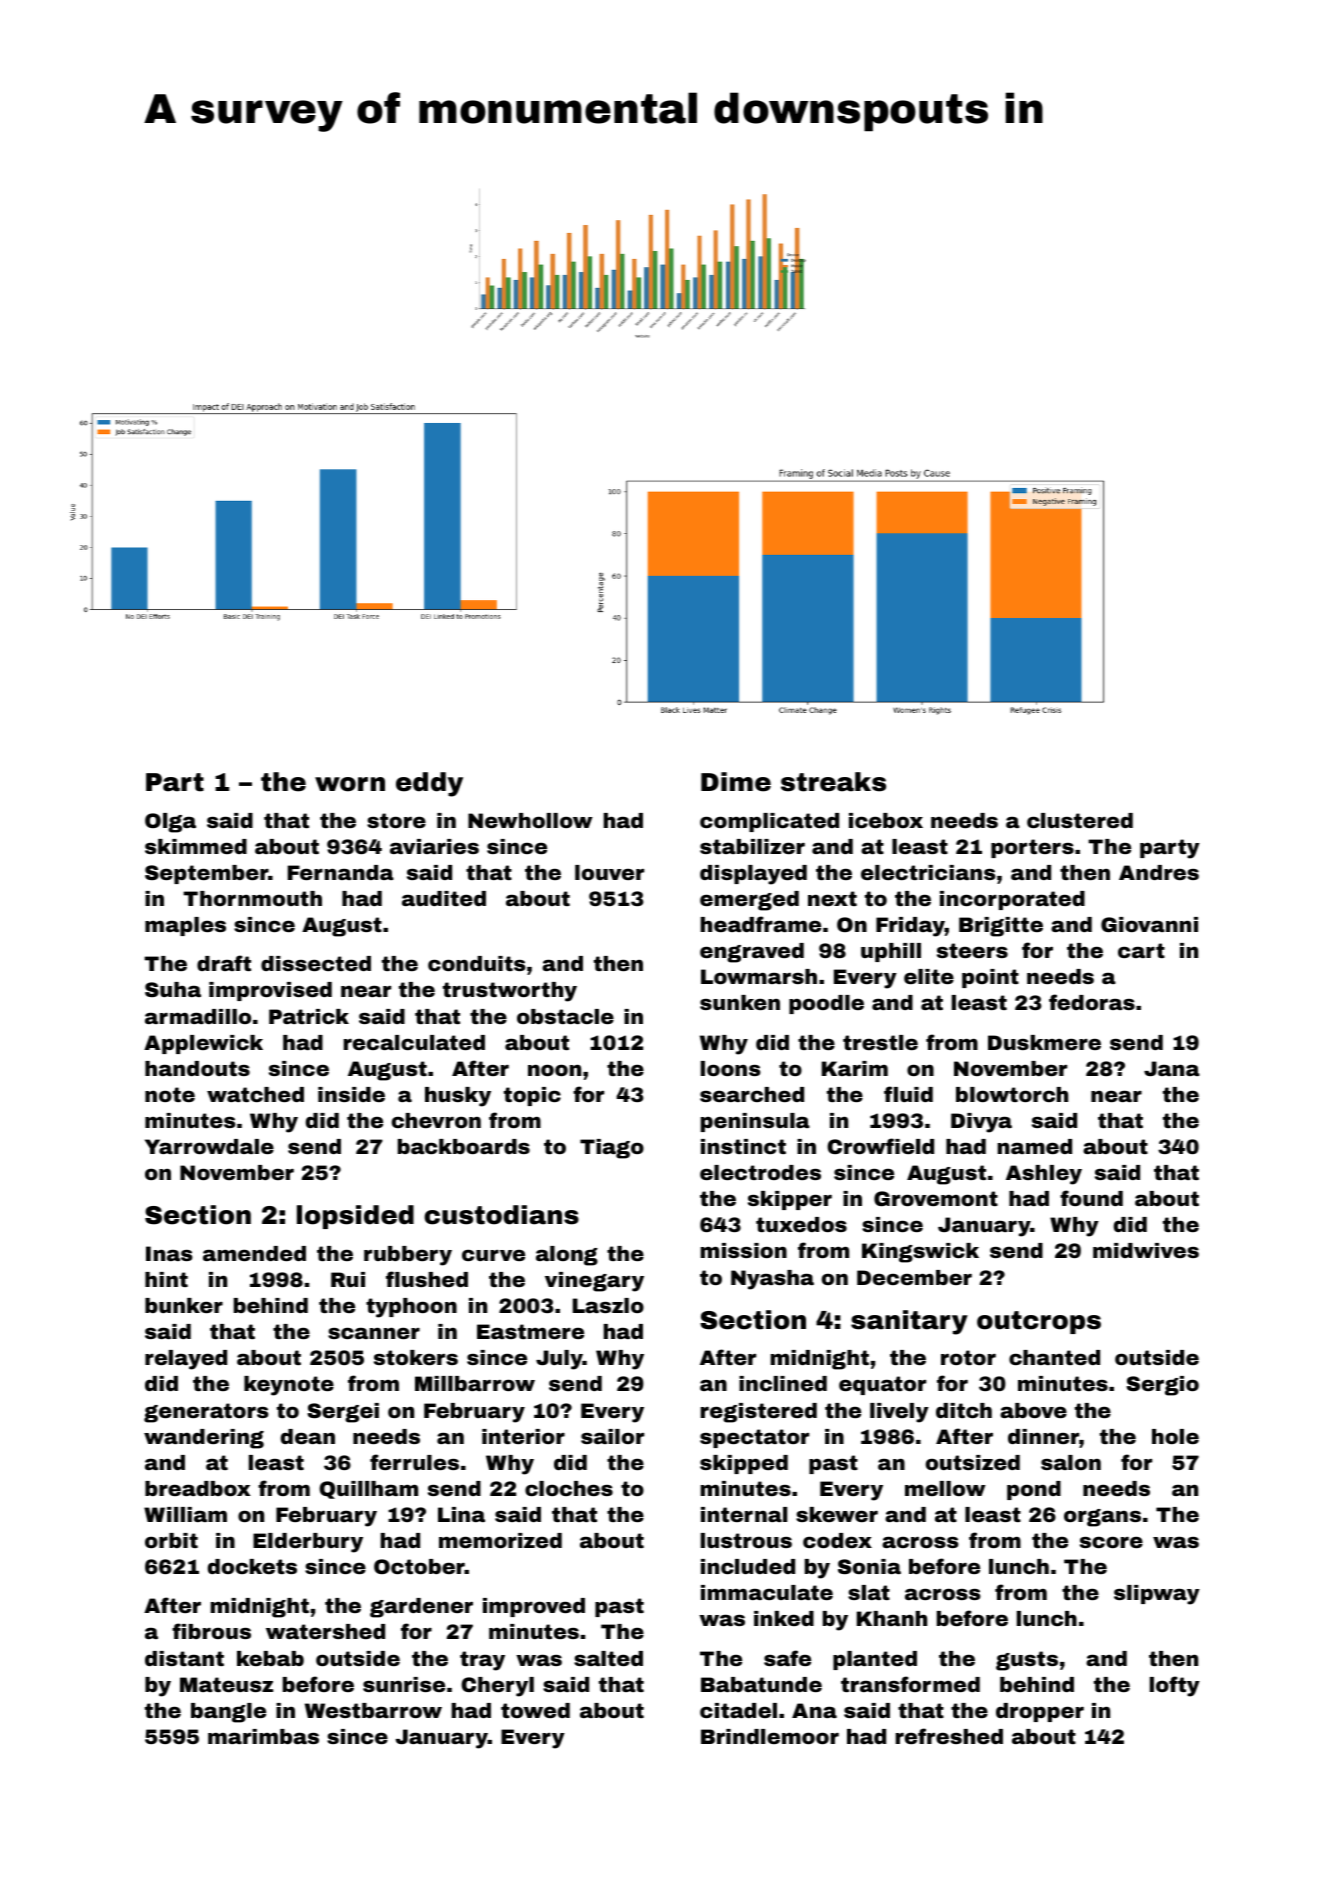 The image size is (1344, 1901). Describe the element at coordinates (209, 1146) in the page. I see `Yarrowdale` at that location.
